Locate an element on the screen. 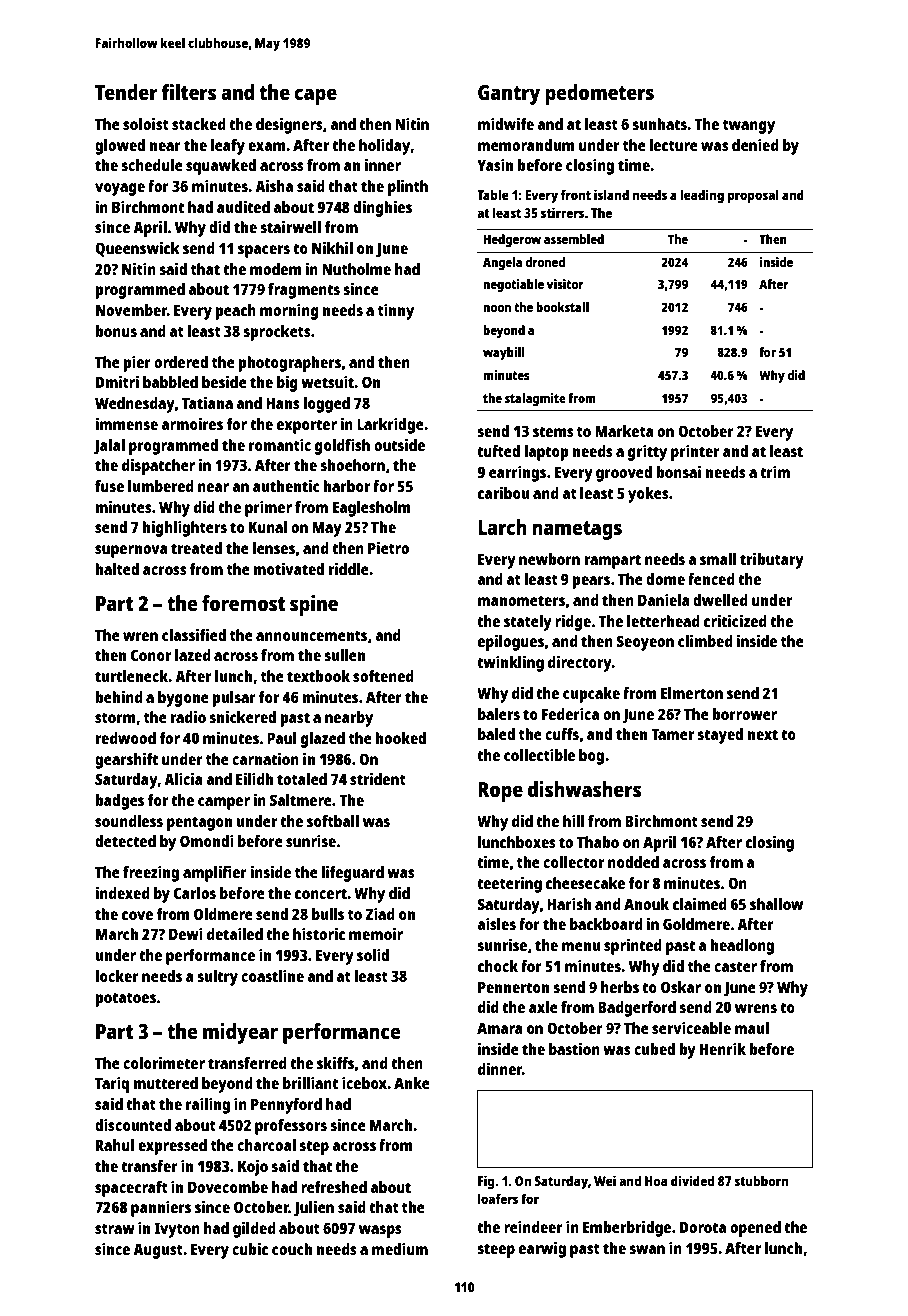 The height and width of the screenshot is (1316, 908). swan is located at coordinates (647, 1249).
